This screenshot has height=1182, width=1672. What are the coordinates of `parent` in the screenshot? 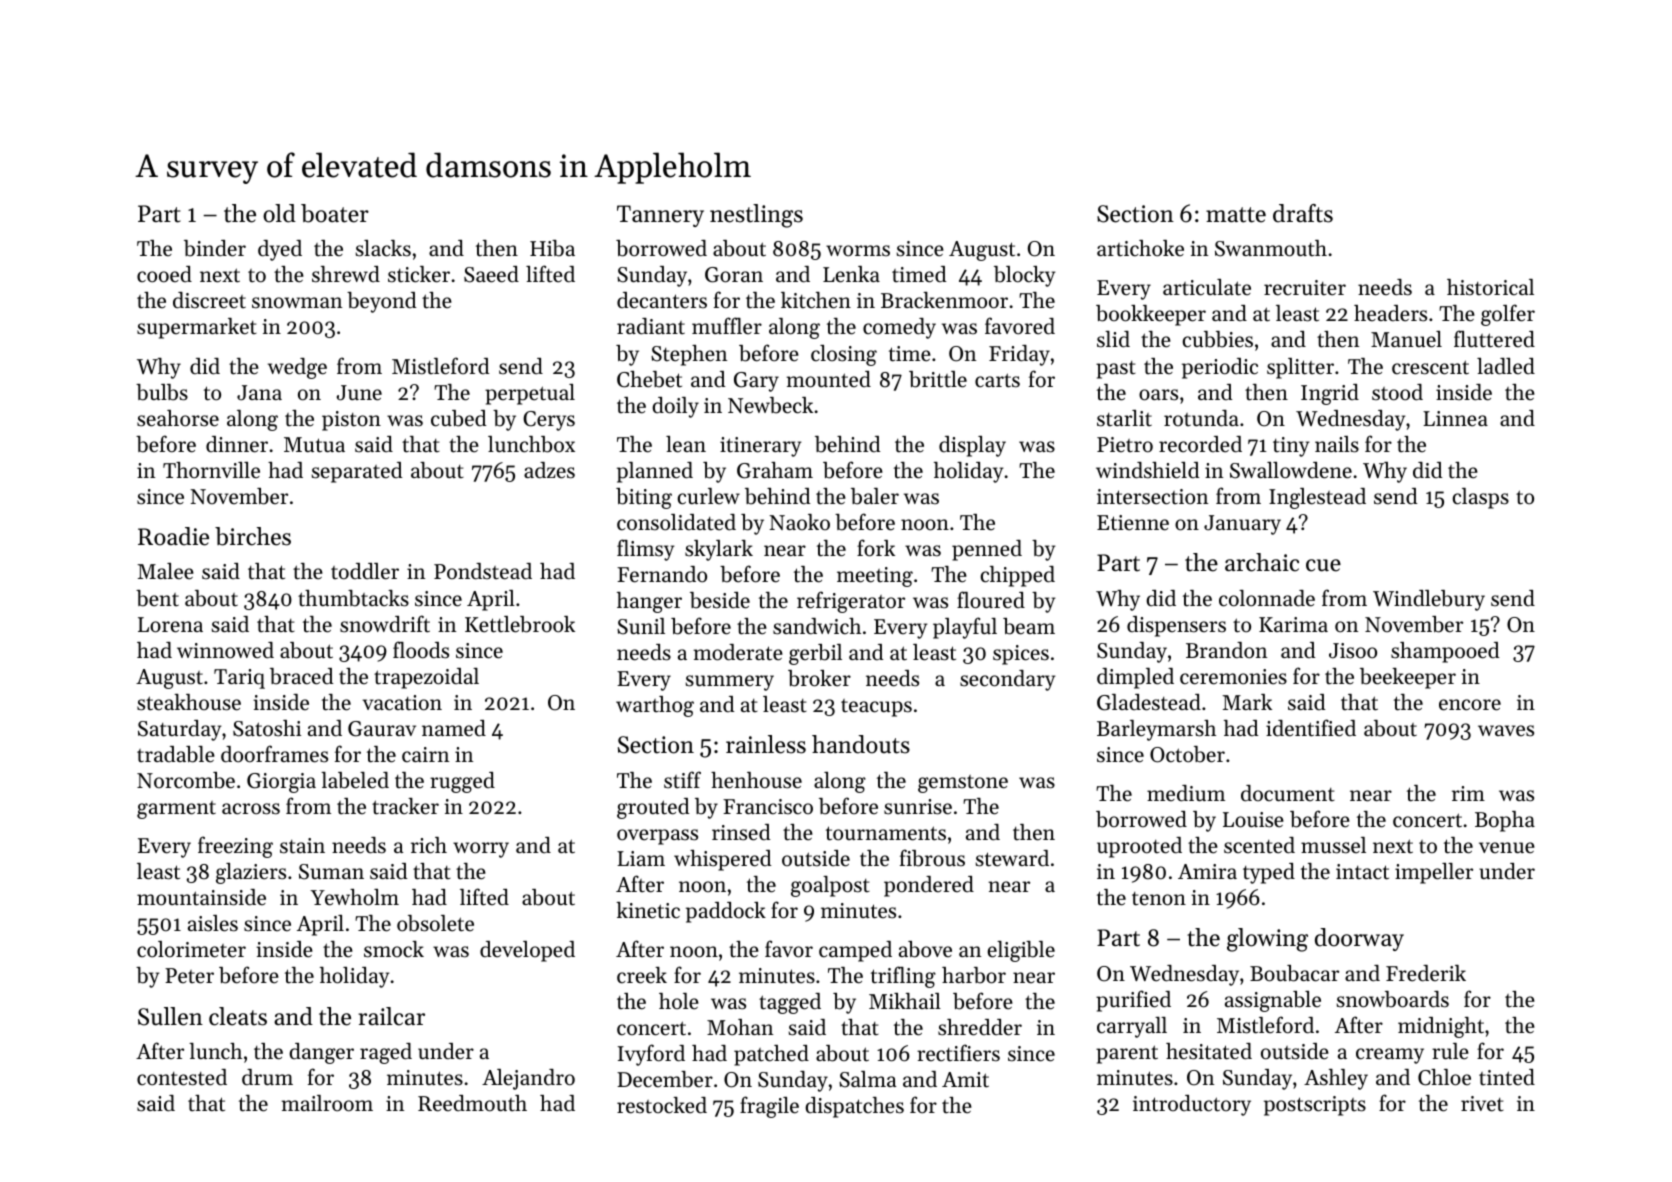 It's located at (1127, 1054).
